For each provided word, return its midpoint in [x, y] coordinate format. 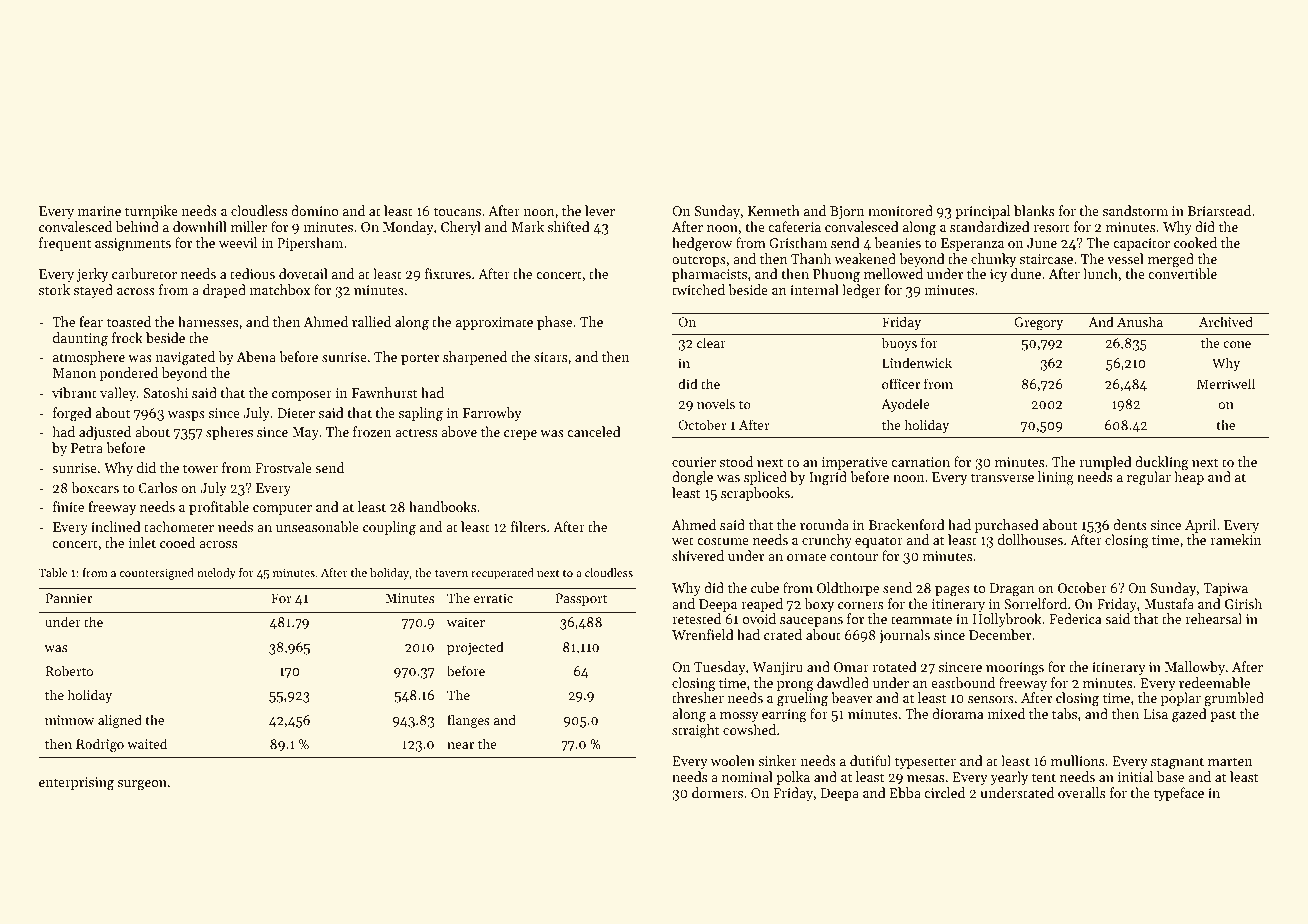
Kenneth [774, 210]
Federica [1075, 618]
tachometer [179, 526]
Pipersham [310, 244]
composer [302, 396]
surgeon [142, 785]
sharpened [475, 358]
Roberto [69, 670]
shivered [698, 555]
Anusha [1140, 321]
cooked [1195, 242]
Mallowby [1195, 668]
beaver [851, 697]
